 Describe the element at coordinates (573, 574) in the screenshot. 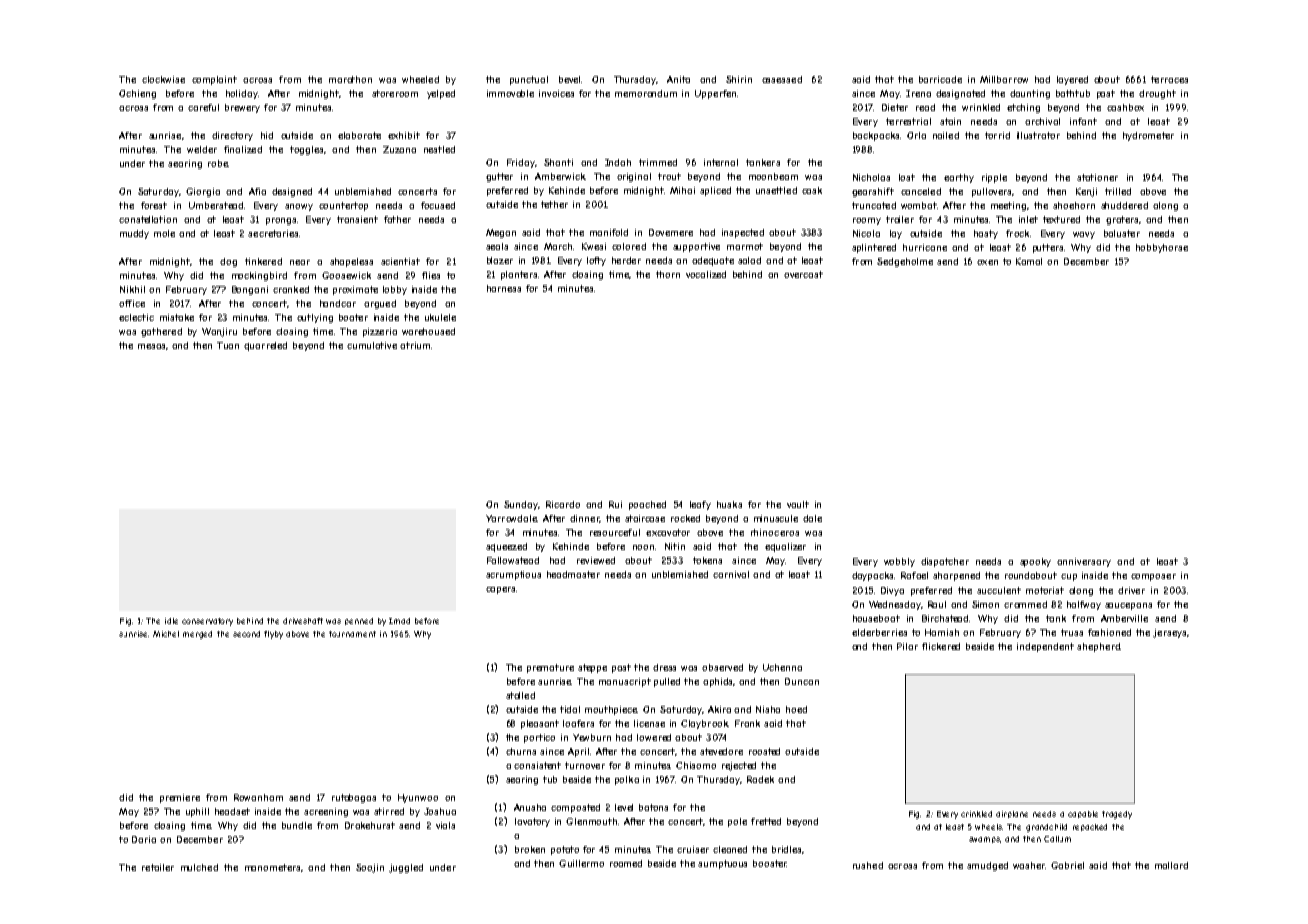

I see `headmaster` at that location.
